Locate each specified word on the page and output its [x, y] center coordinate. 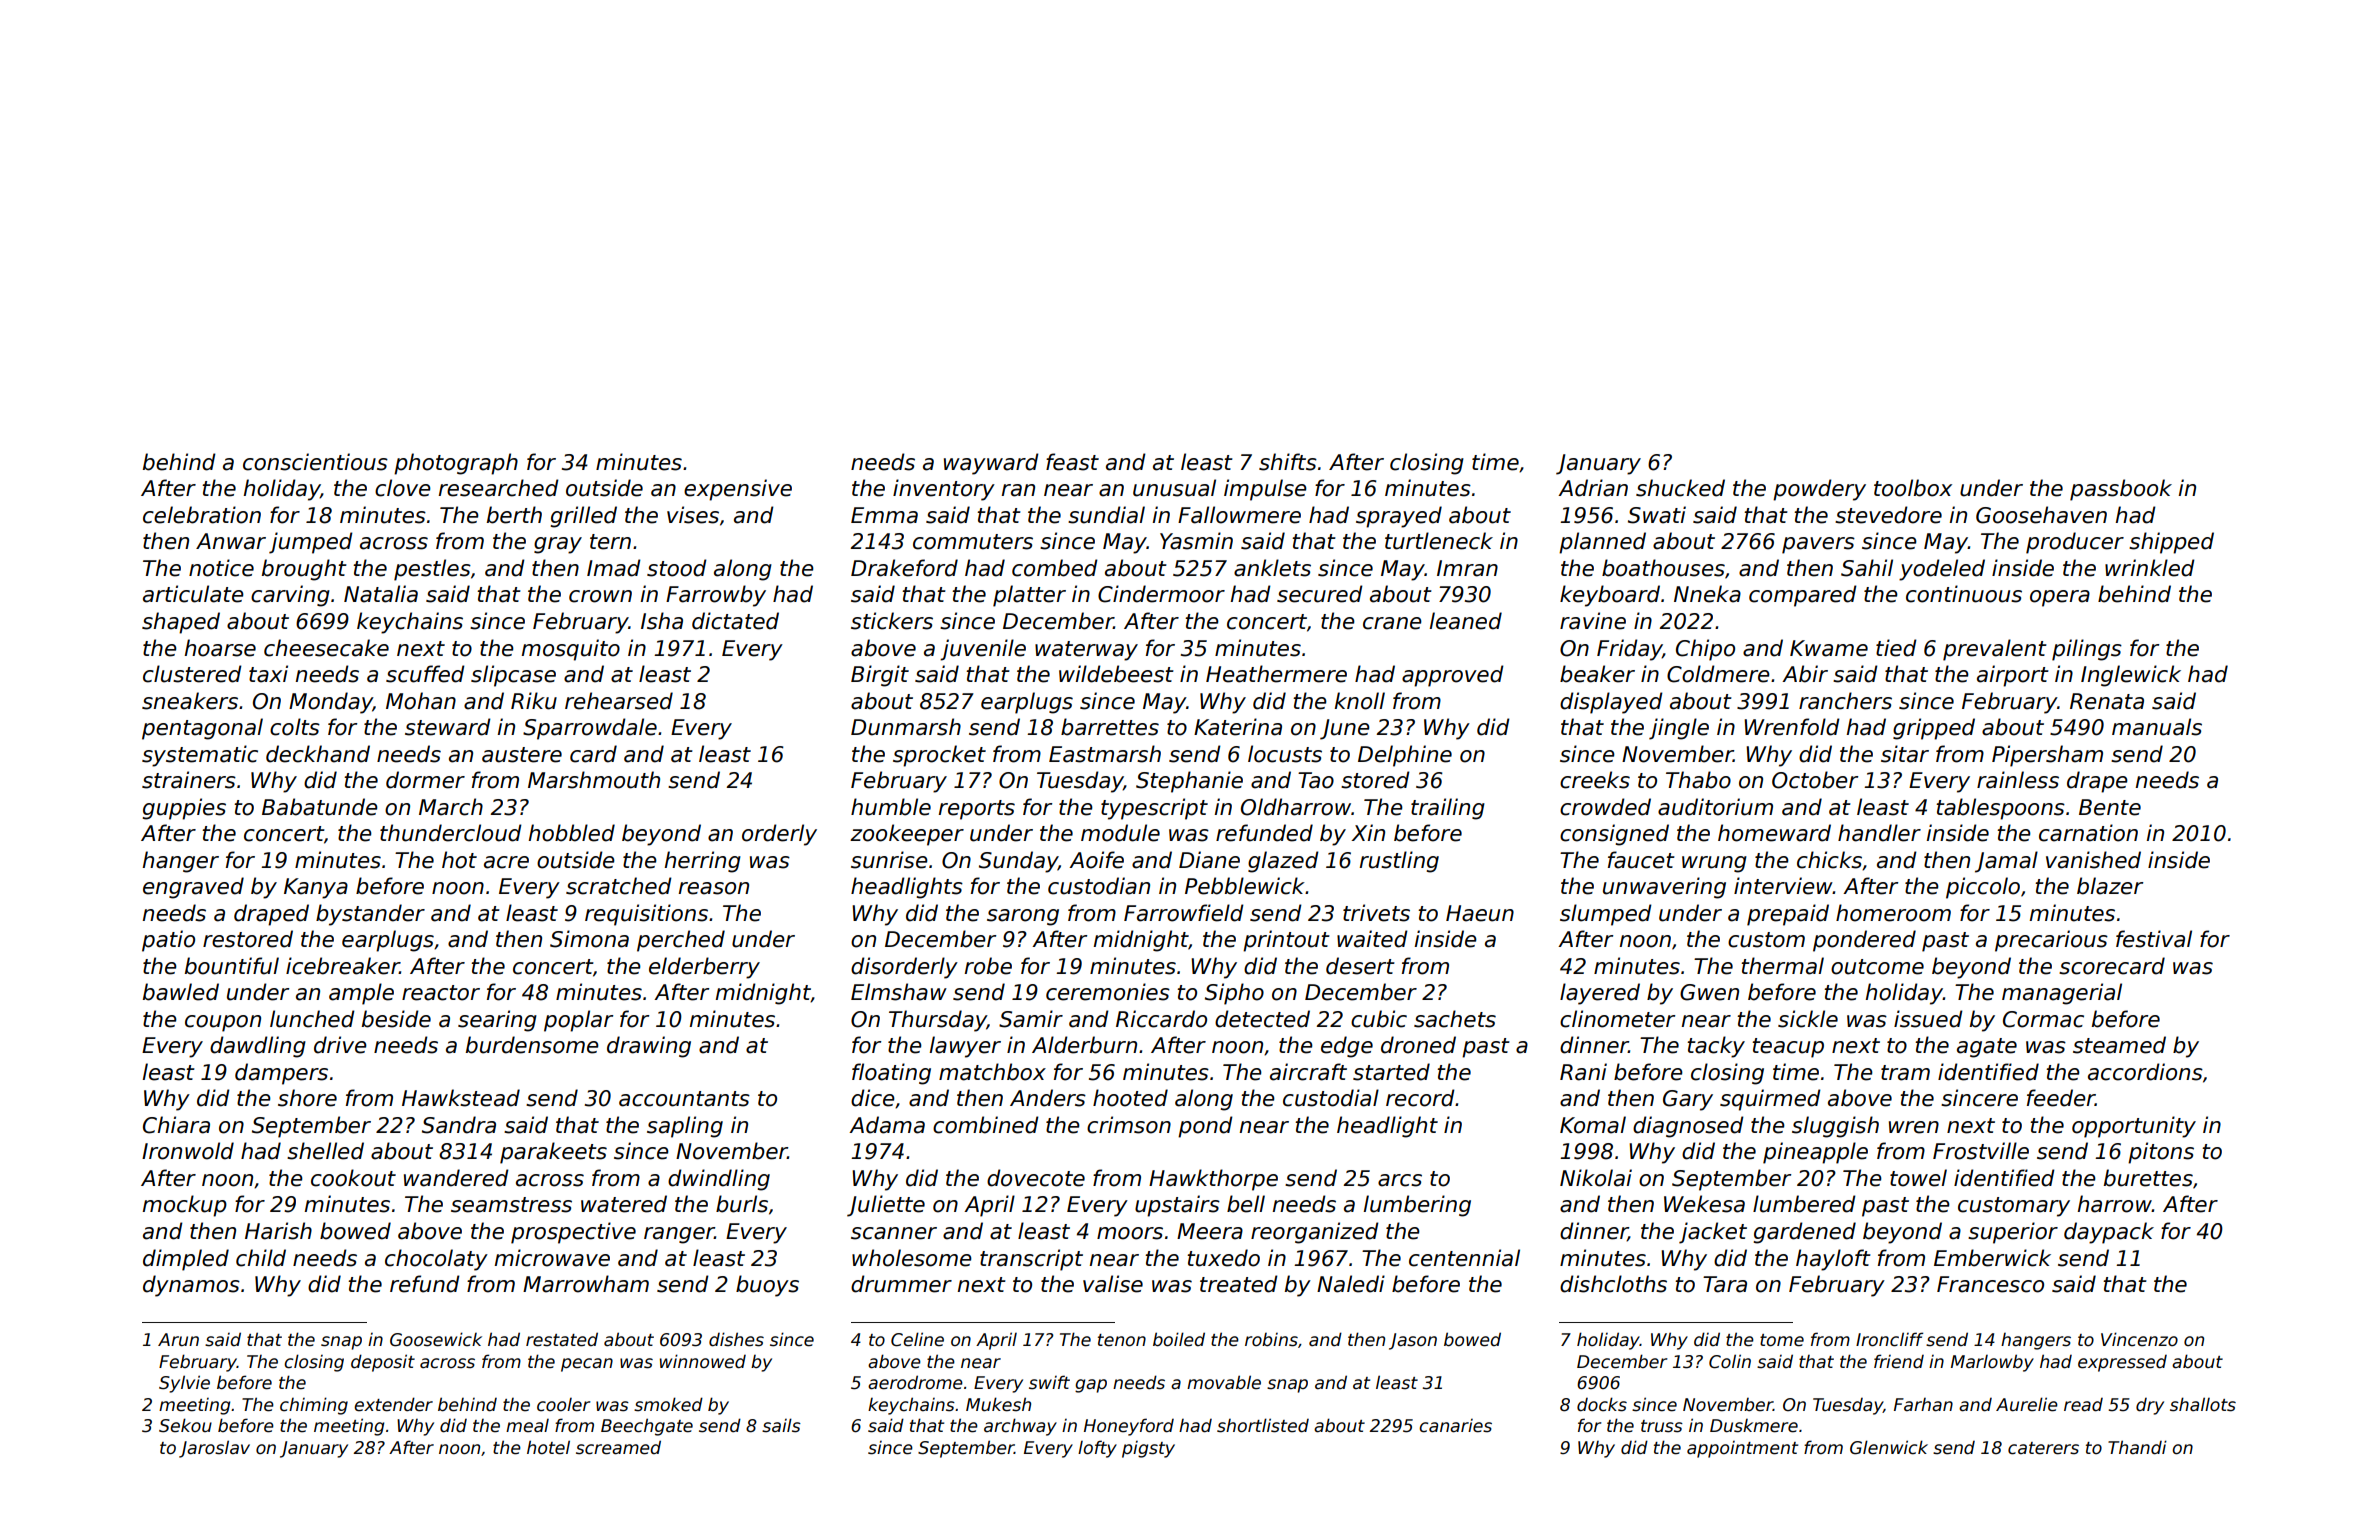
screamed [618, 1447]
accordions [2145, 1072]
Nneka [1707, 594]
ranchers [1845, 701]
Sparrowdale [590, 729]
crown [600, 596]
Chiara [176, 1125]
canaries [1455, 1426]
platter [1029, 596]
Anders [1048, 1098]
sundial [1106, 515]
